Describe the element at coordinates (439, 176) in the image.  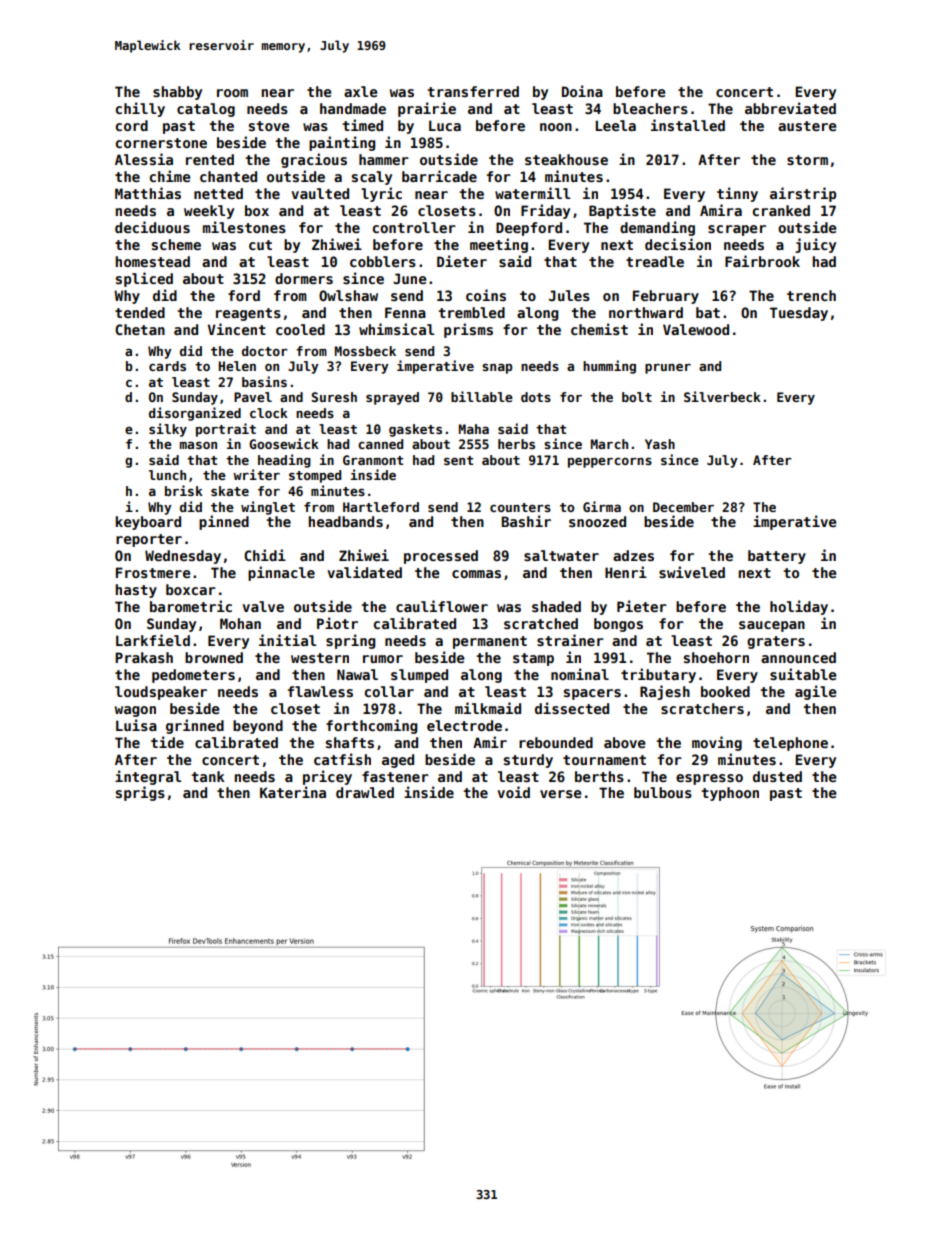
I see `barricade` at that location.
